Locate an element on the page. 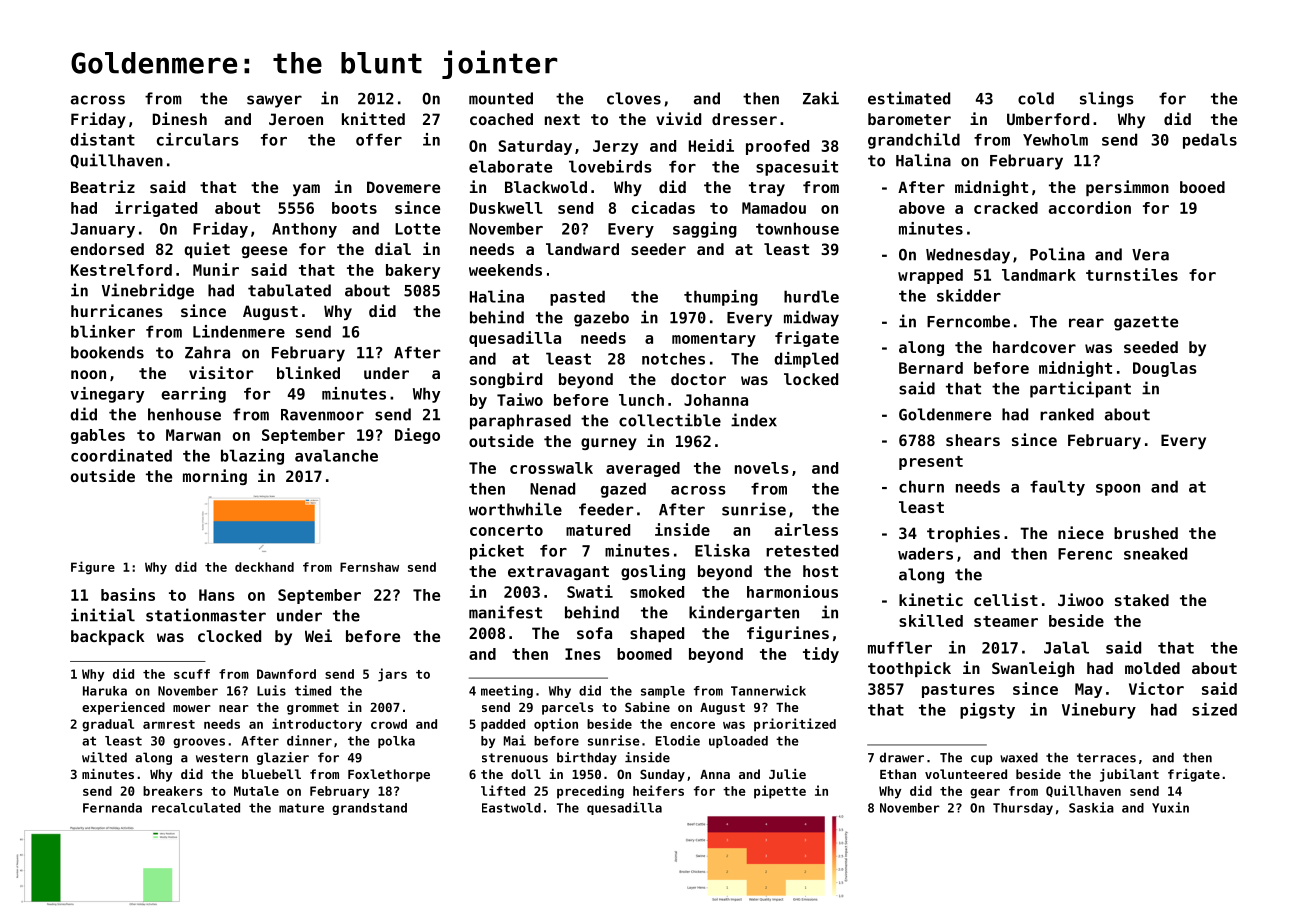  sawyer is located at coordinates (274, 101).
